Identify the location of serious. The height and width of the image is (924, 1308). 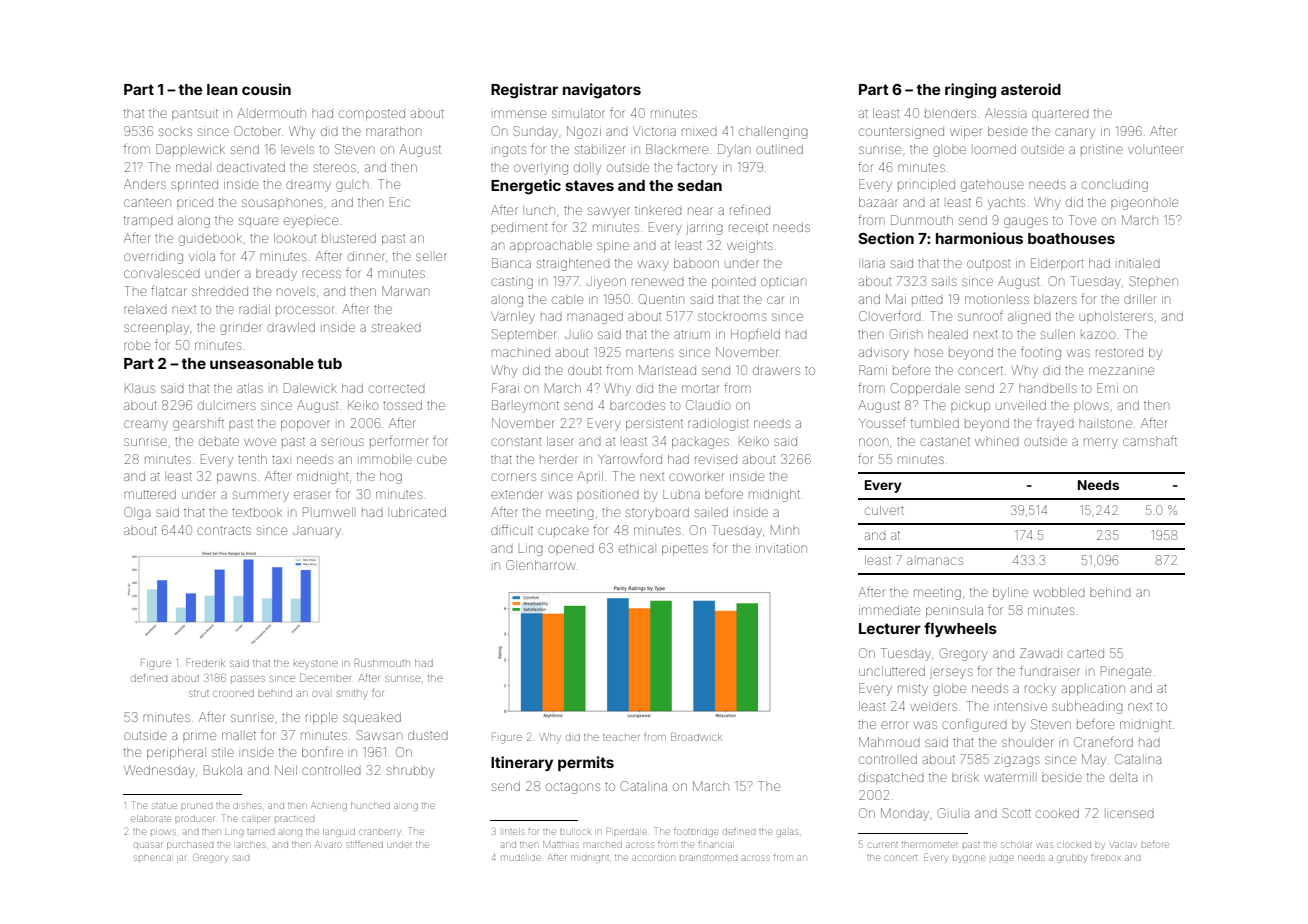
(342, 442).
